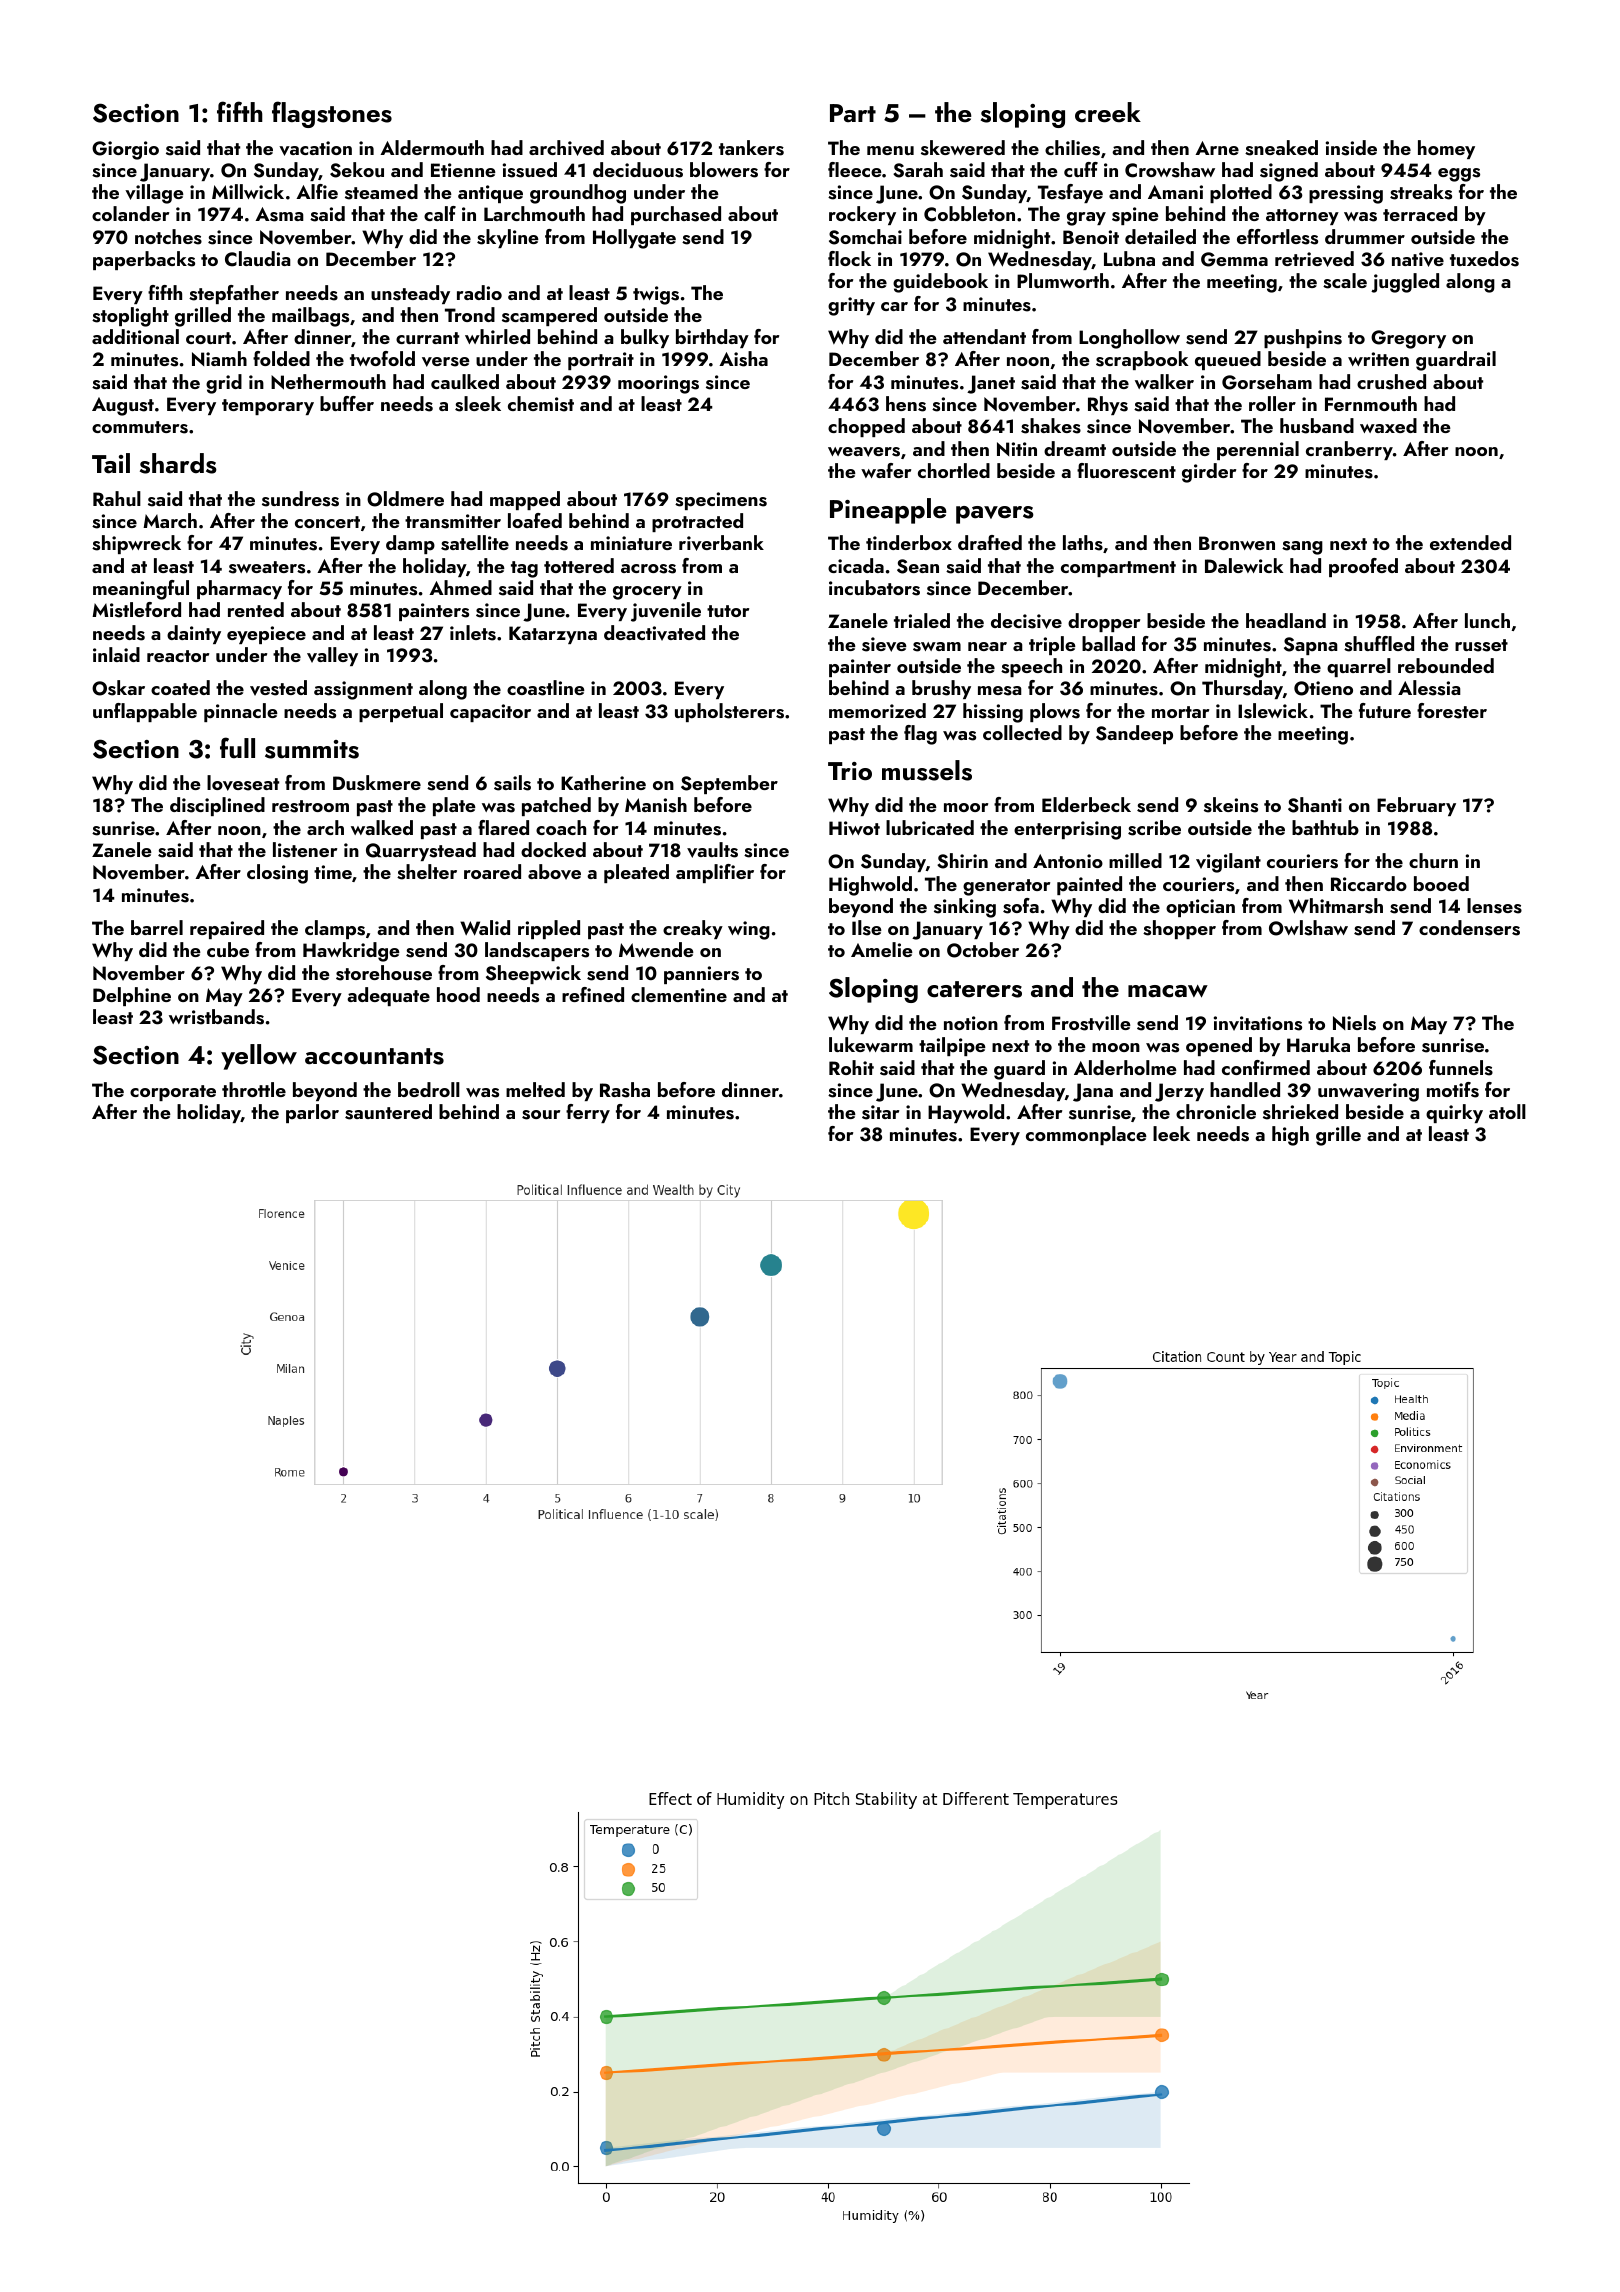 The height and width of the page is (2292, 1620). What do you see at coordinates (145, 712) in the page?
I see `unflappable` at bounding box center [145, 712].
